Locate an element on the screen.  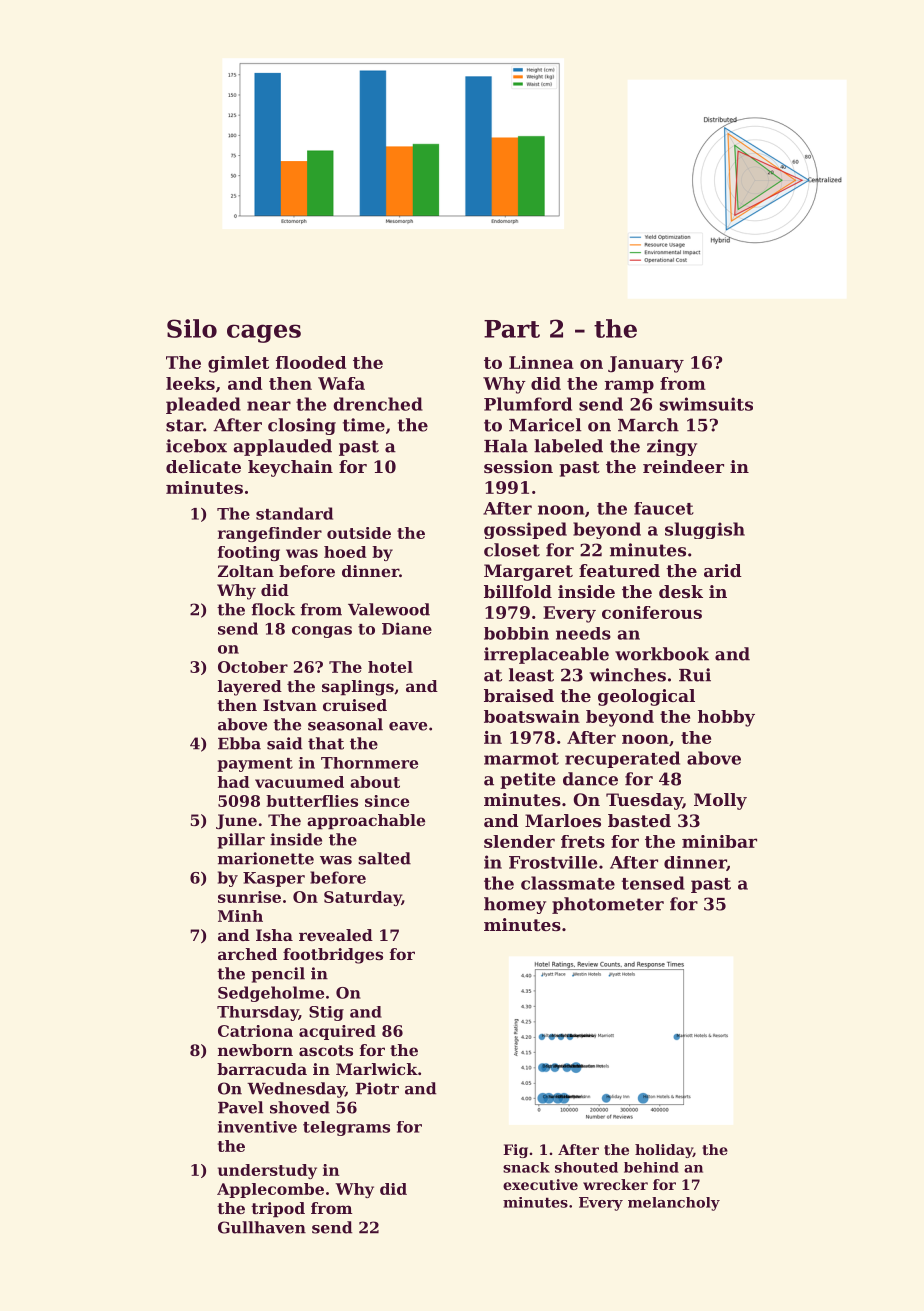
Minh is located at coordinates (240, 916).
